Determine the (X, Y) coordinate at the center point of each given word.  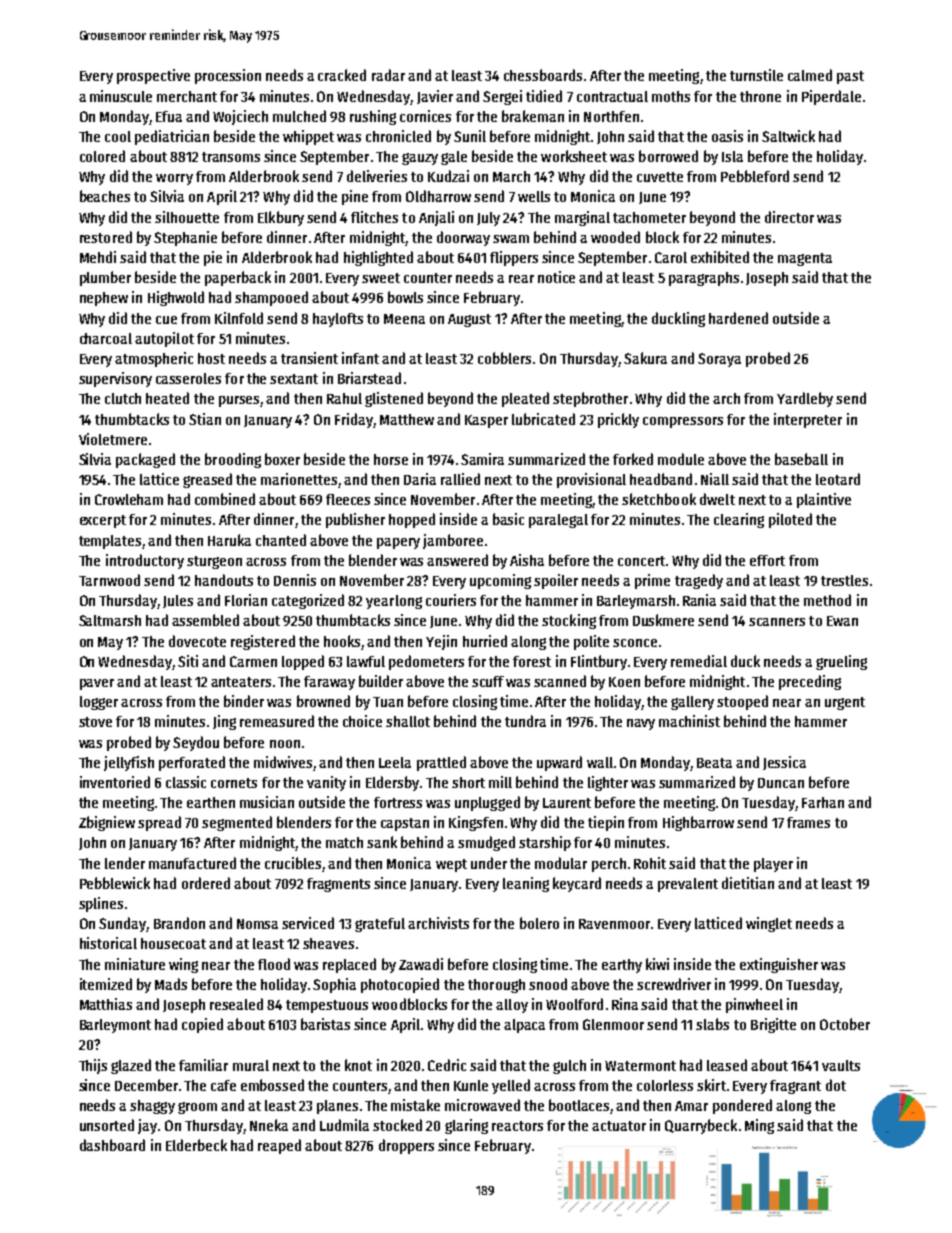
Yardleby (805, 399)
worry (174, 179)
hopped (412, 520)
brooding (233, 460)
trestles (844, 580)
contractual (612, 96)
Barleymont (115, 1026)
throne (760, 96)
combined (225, 499)
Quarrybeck (701, 1126)
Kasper (486, 421)
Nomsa (257, 924)
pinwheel (754, 1005)
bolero (539, 923)
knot (358, 1065)
